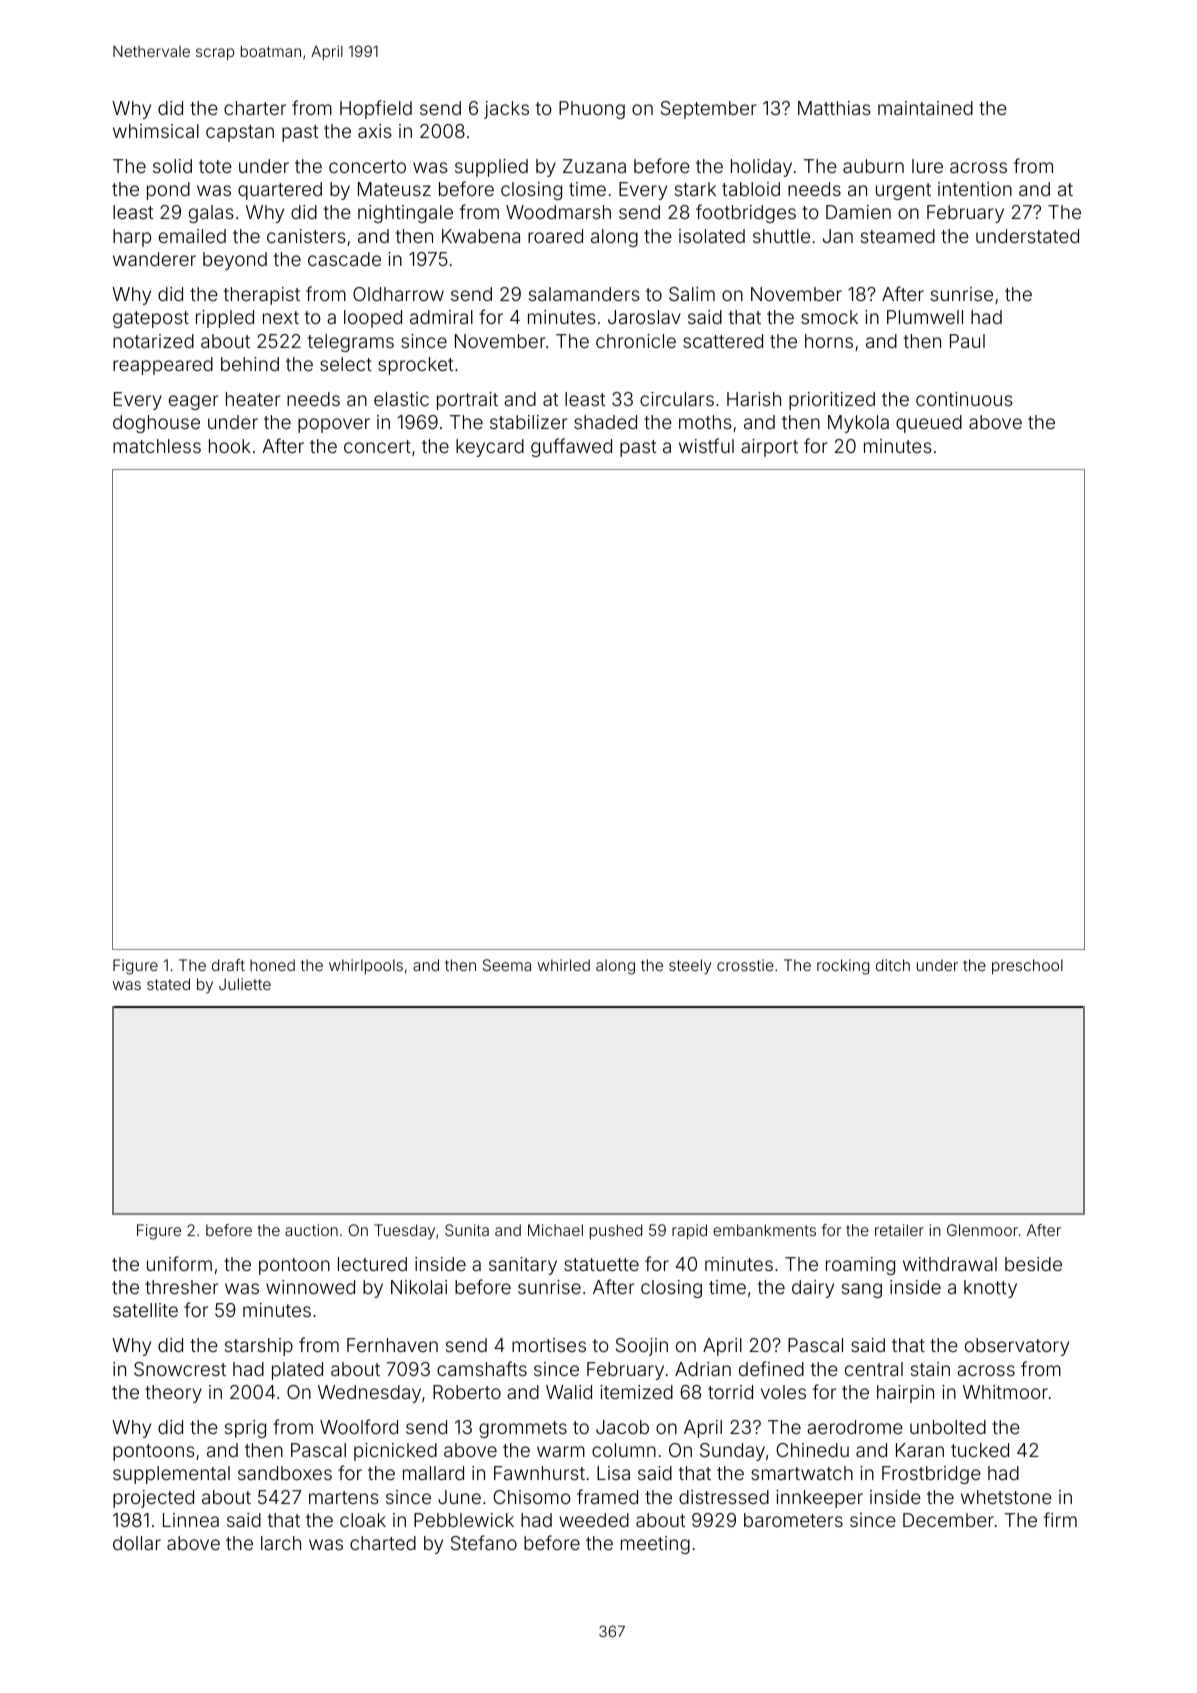  I want to click on auction, so click(311, 1230).
